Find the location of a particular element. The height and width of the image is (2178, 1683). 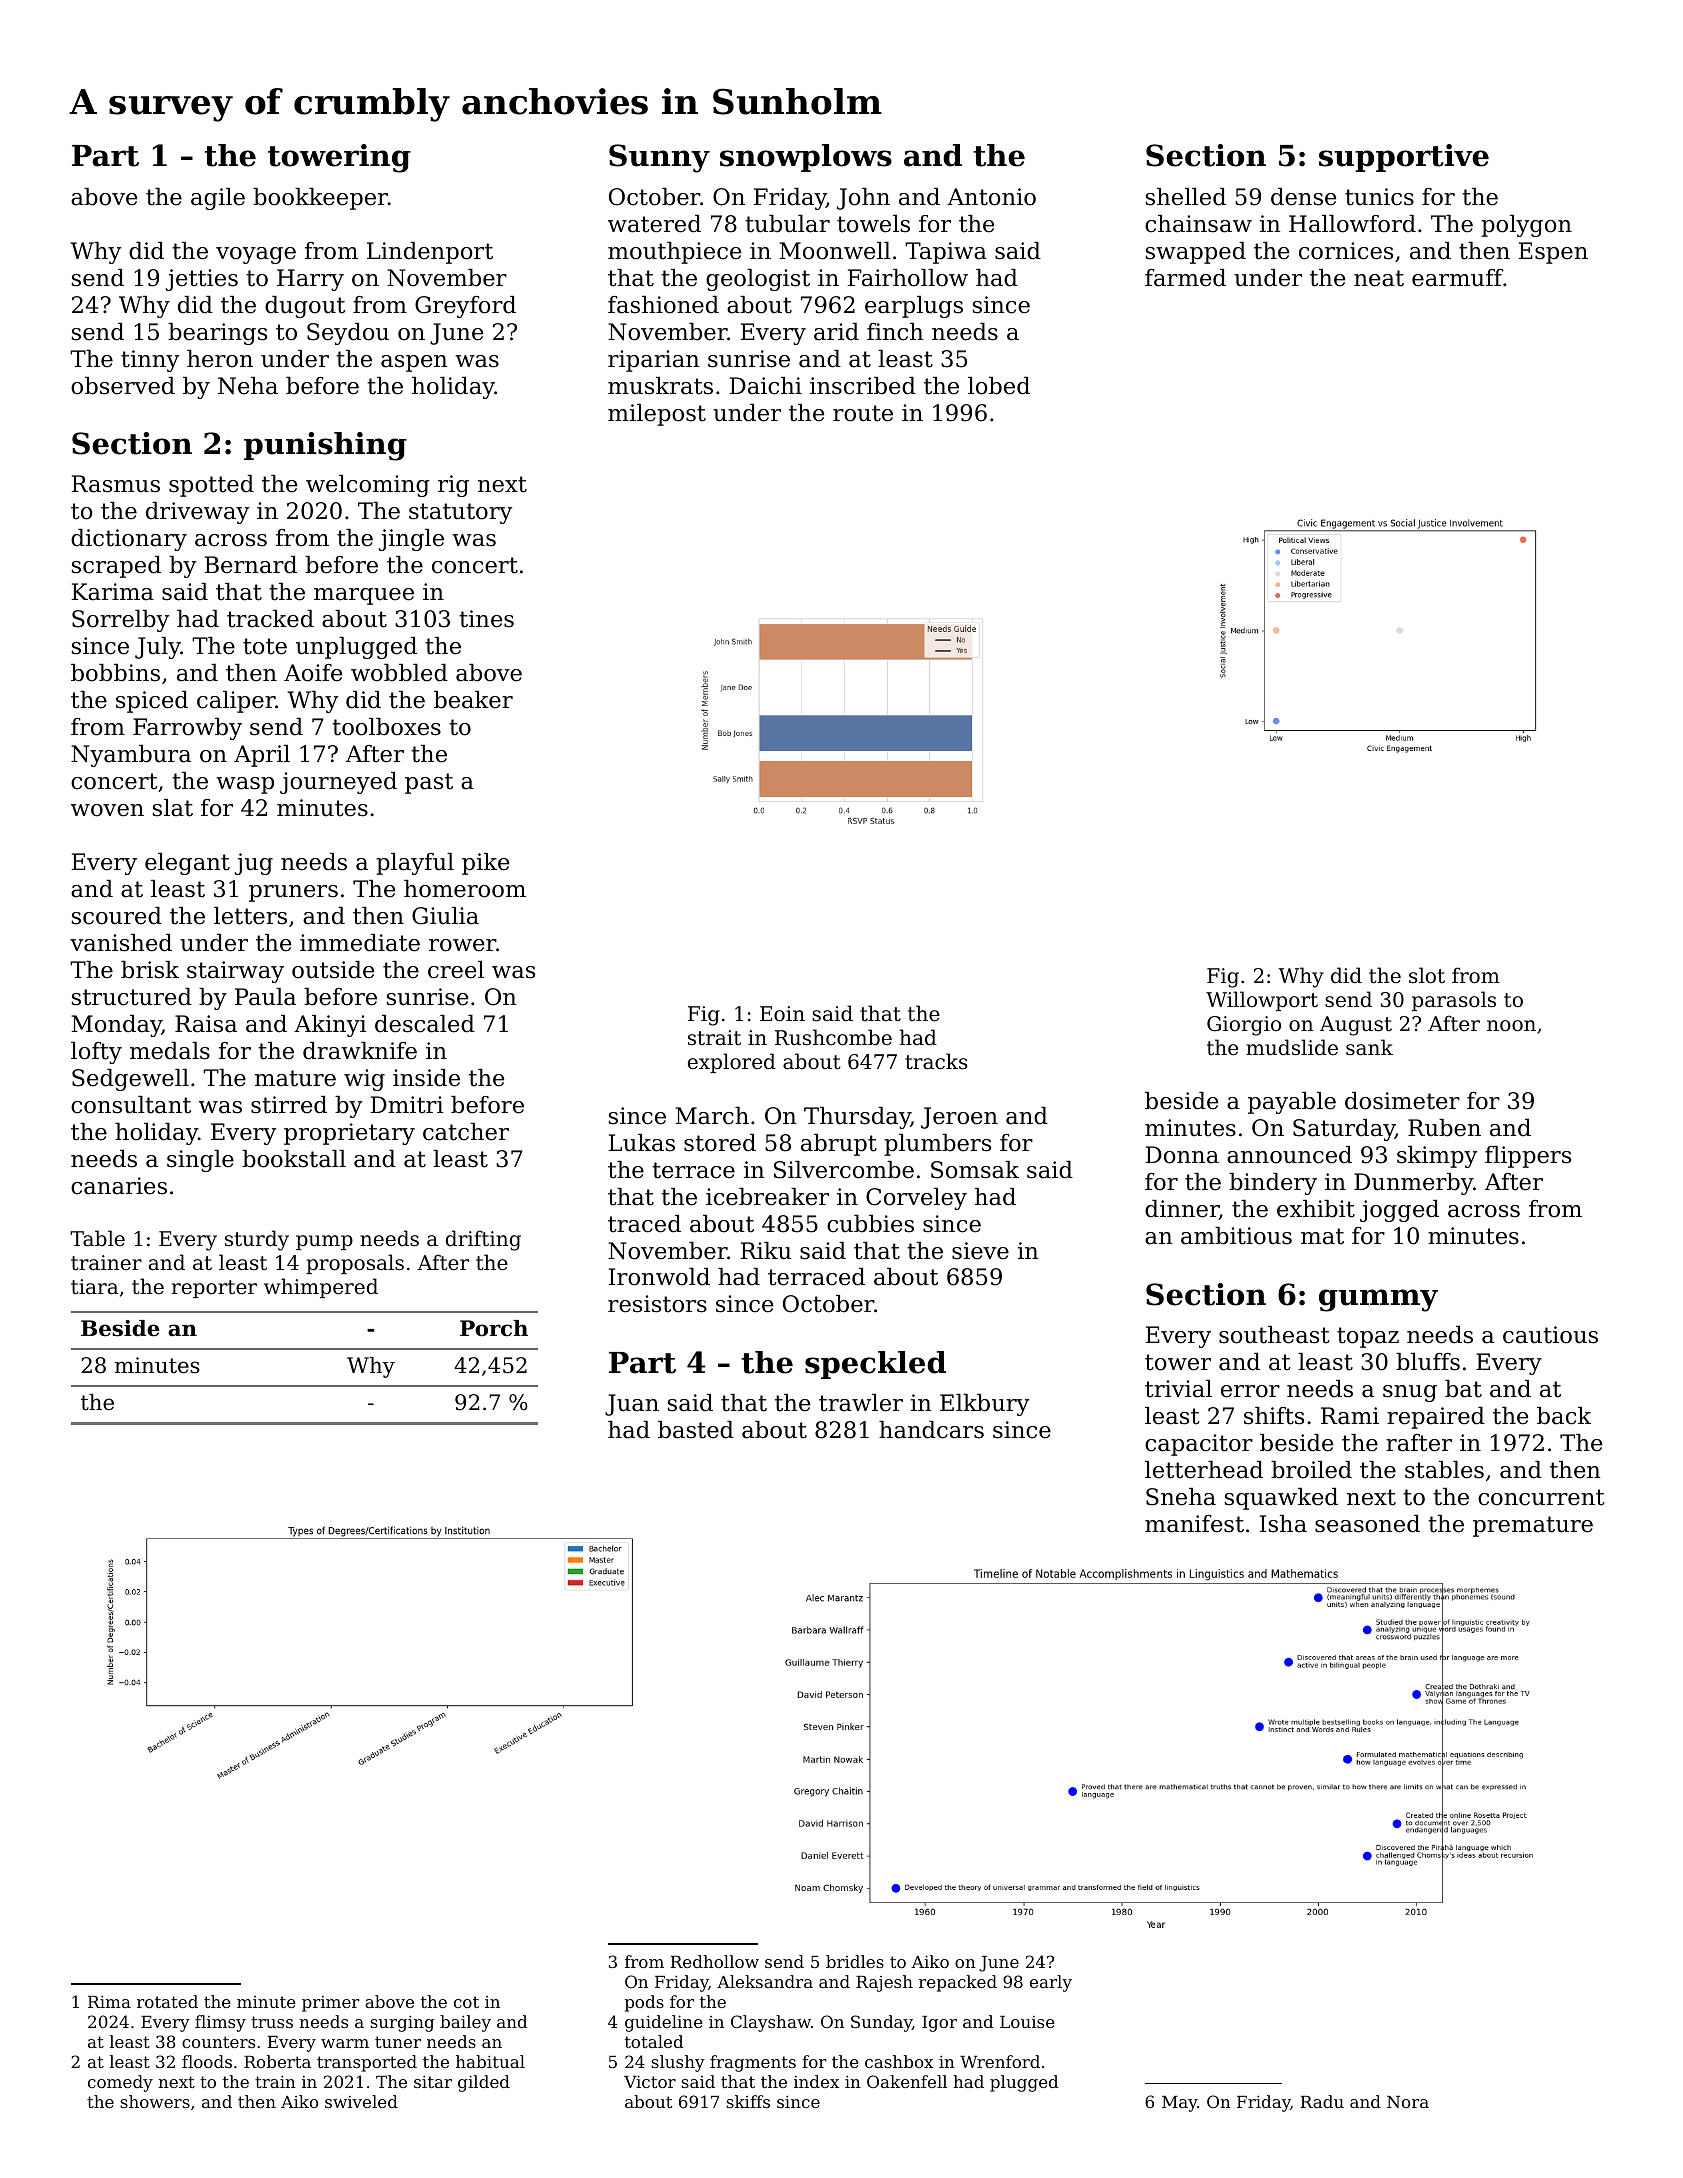

Porch is located at coordinates (494, 1328).
